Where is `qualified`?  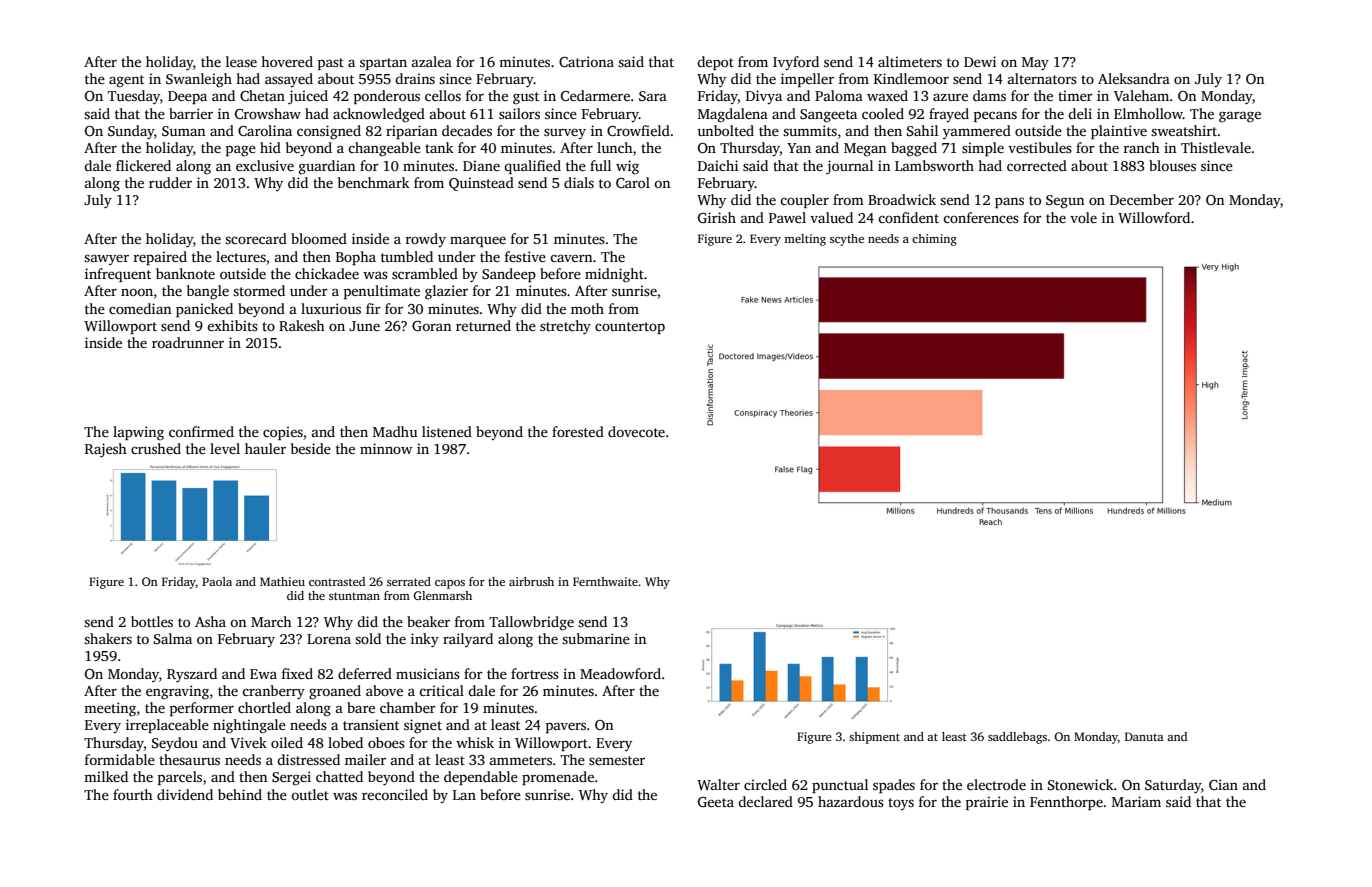 qualified is located at coordinates (533, 167).
